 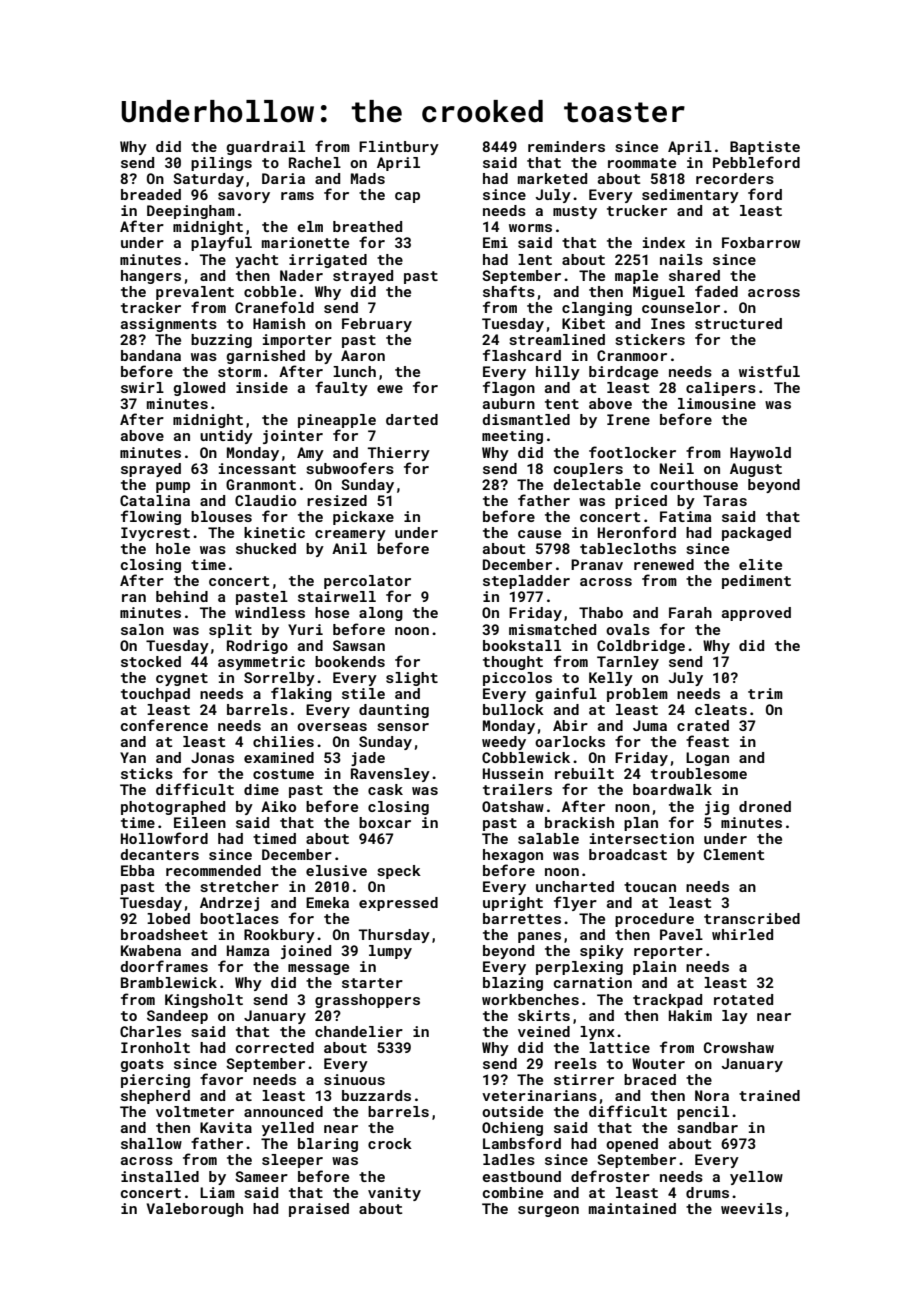 I want to click on wistful, so click(x=769, y=371).
